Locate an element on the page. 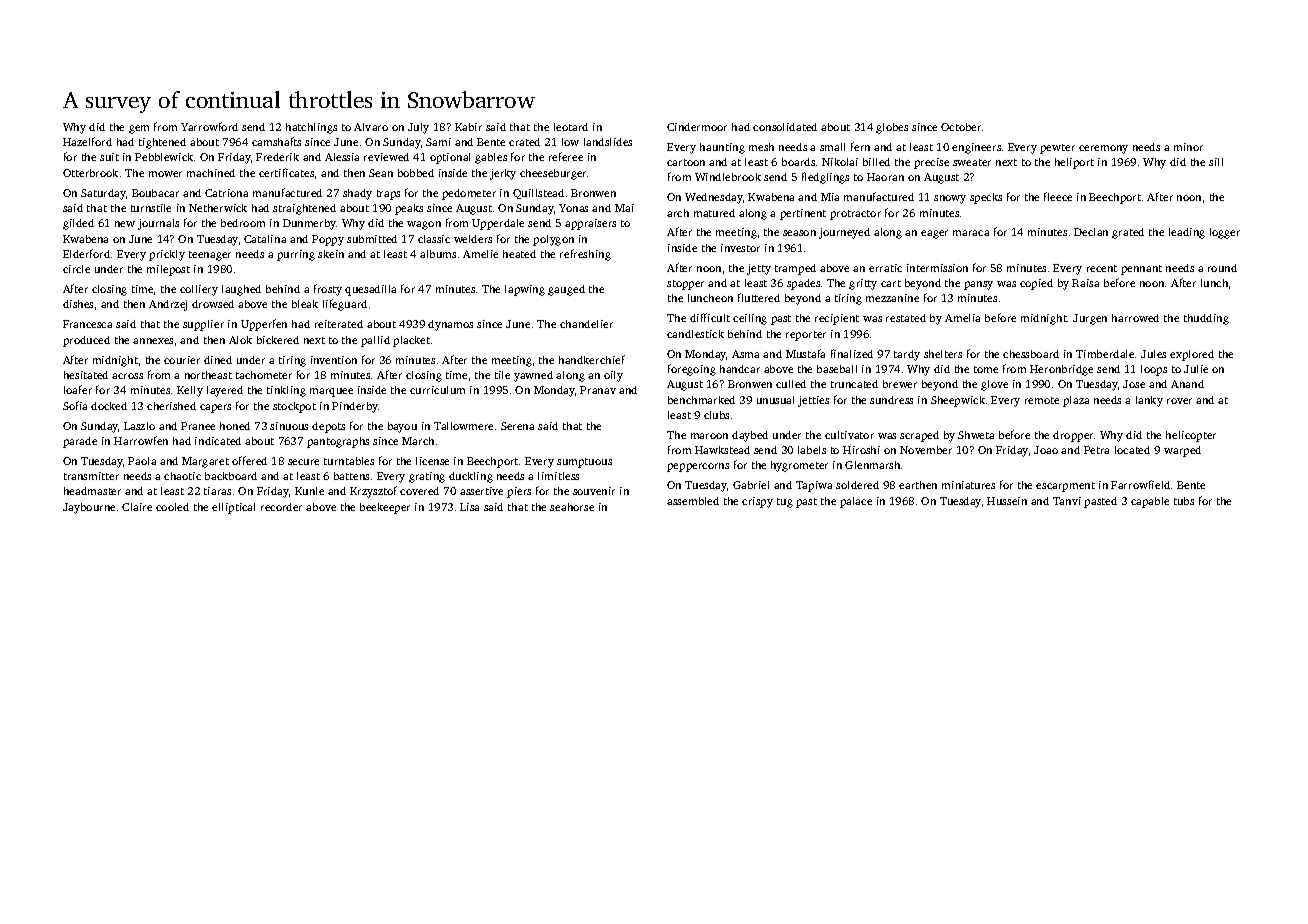 This image has height=924, width=1308. Tanvi is located at coordinates (1067, 501).
